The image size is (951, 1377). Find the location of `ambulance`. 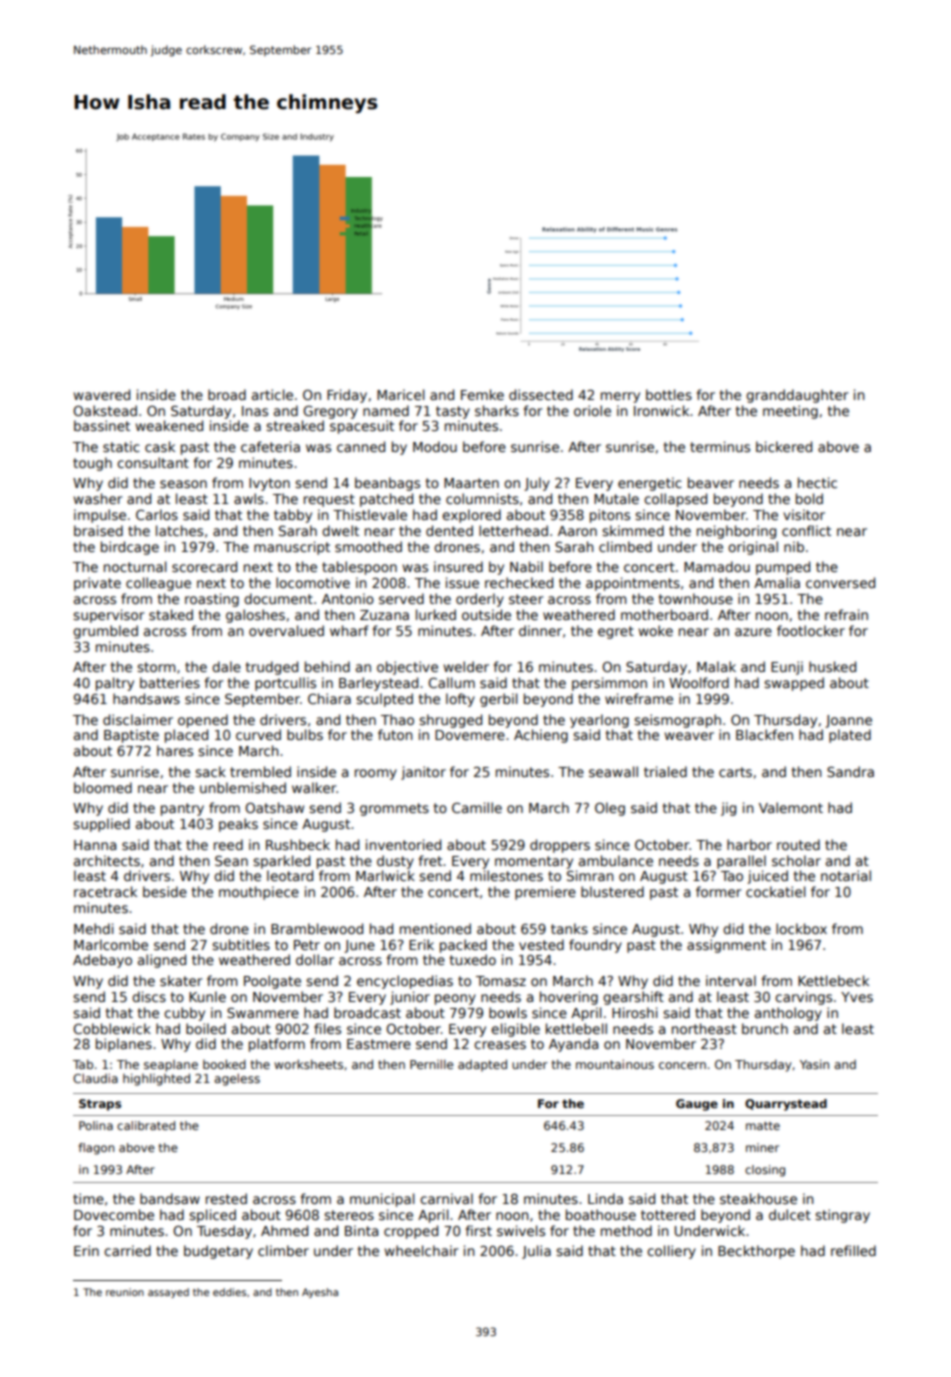

ambulance is located at coordinates (616, 860).
